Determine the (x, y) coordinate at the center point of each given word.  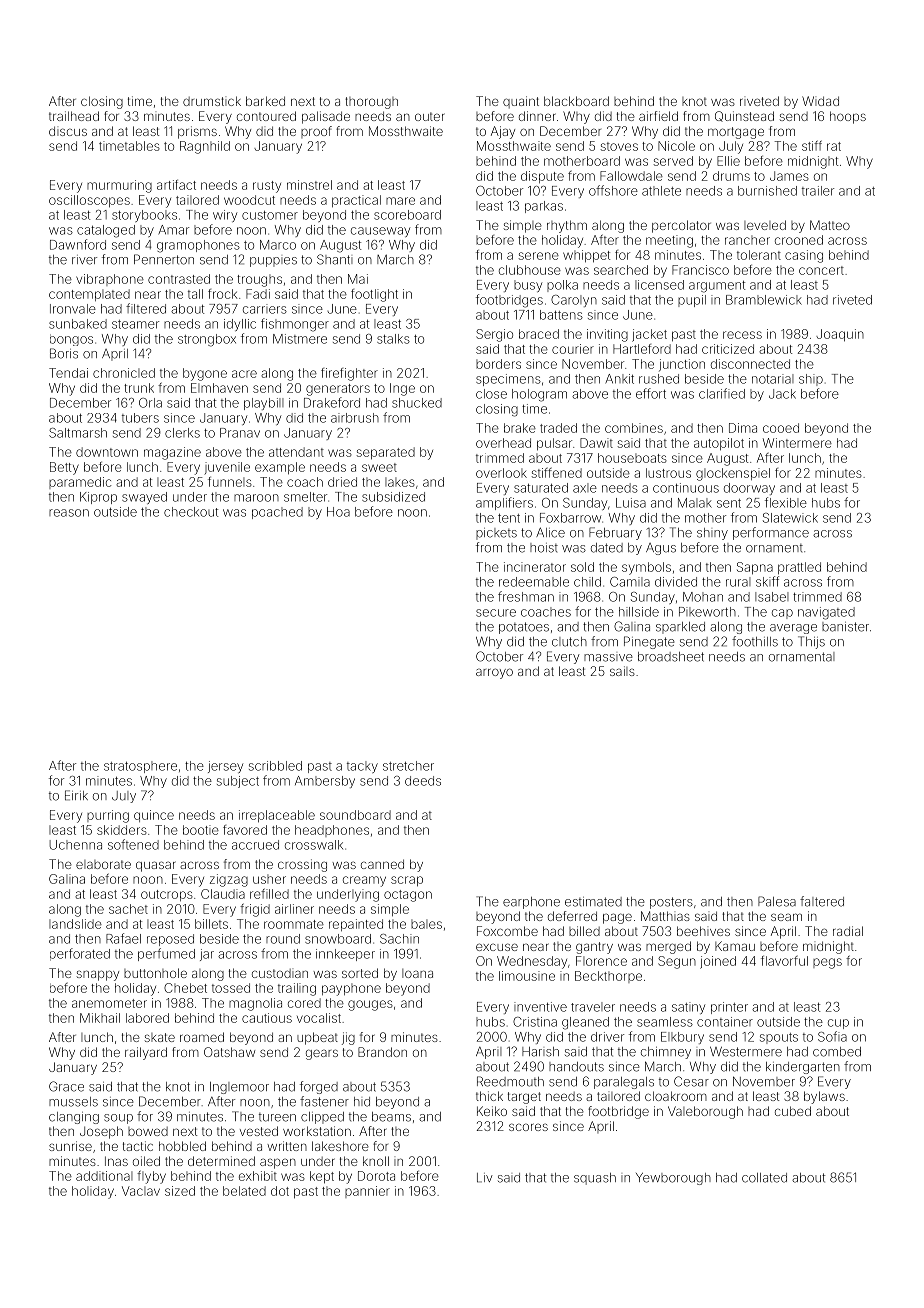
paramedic (80, 483)
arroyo (494, 673)
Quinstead (744, 116)
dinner (537, 116)
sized (180, 1191)
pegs (827, 963)
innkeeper (345, 955)
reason (69, 513)
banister (845, 627)
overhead (503, 443)
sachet (128, 909)
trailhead (74, 116)
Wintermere (797, 443)
